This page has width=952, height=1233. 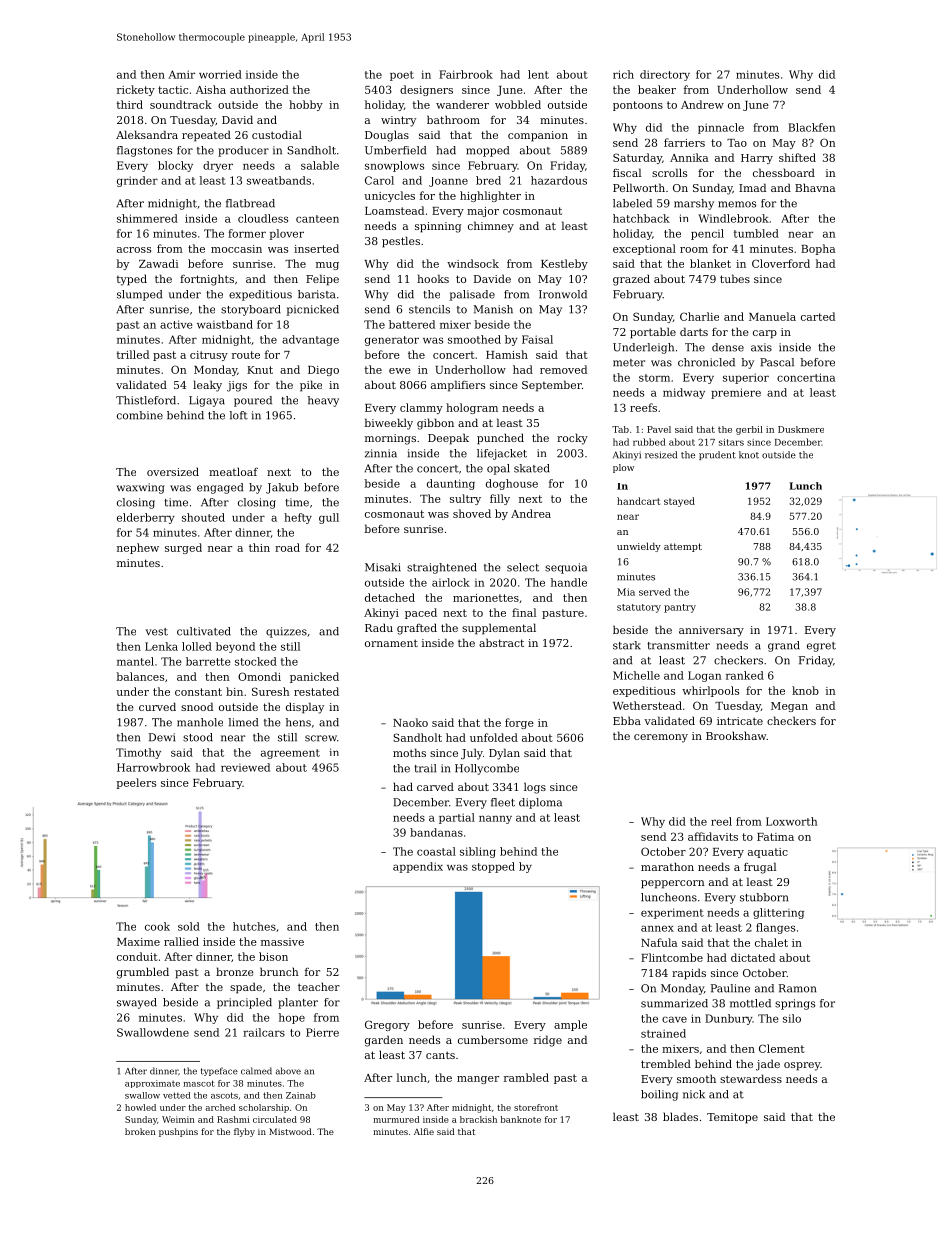 What do you see at coordinates (644, 249) in the page?
I see `exceptional` at bounding box center [644, 249].
